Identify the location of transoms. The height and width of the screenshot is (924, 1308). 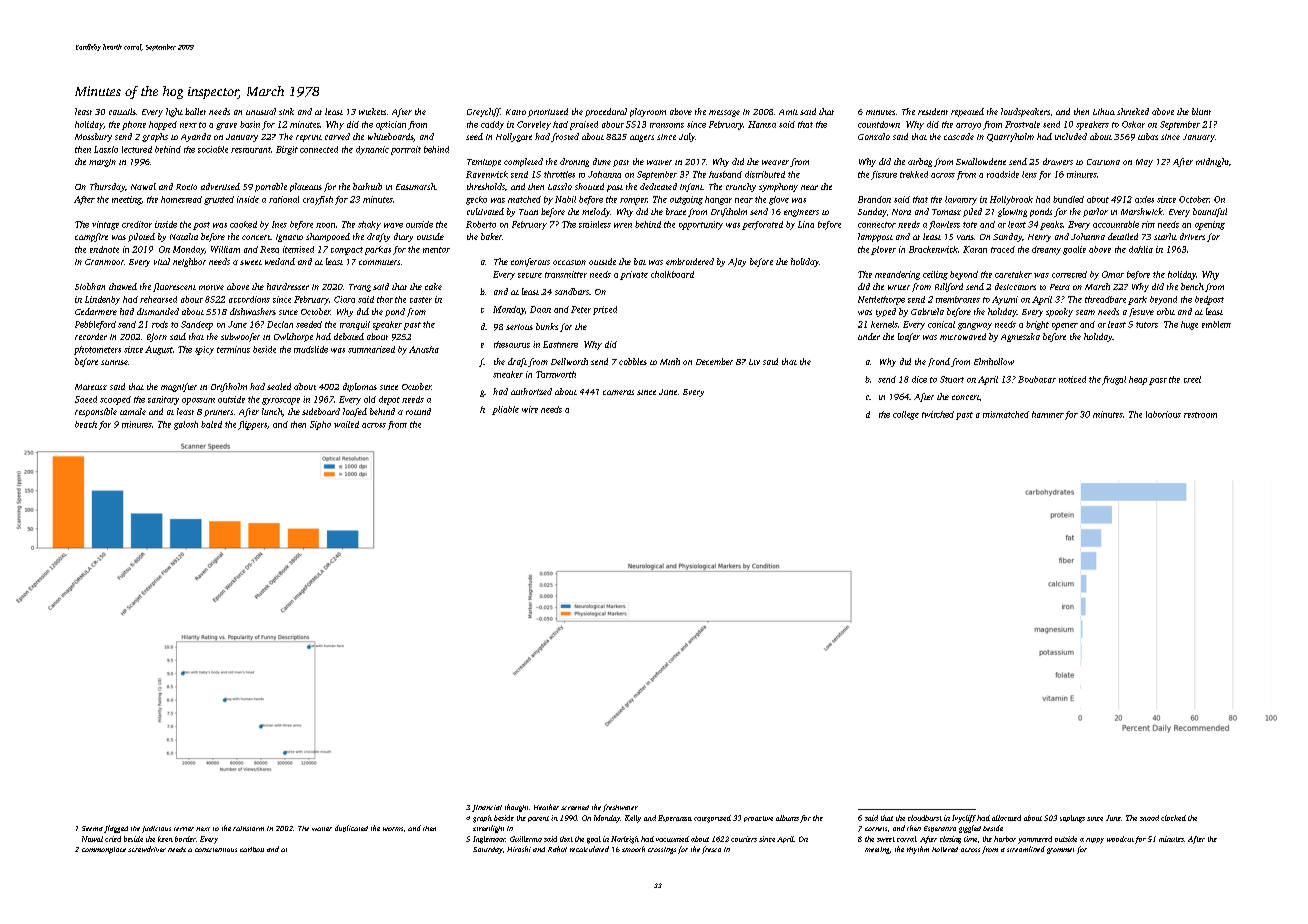
(667, 125).
